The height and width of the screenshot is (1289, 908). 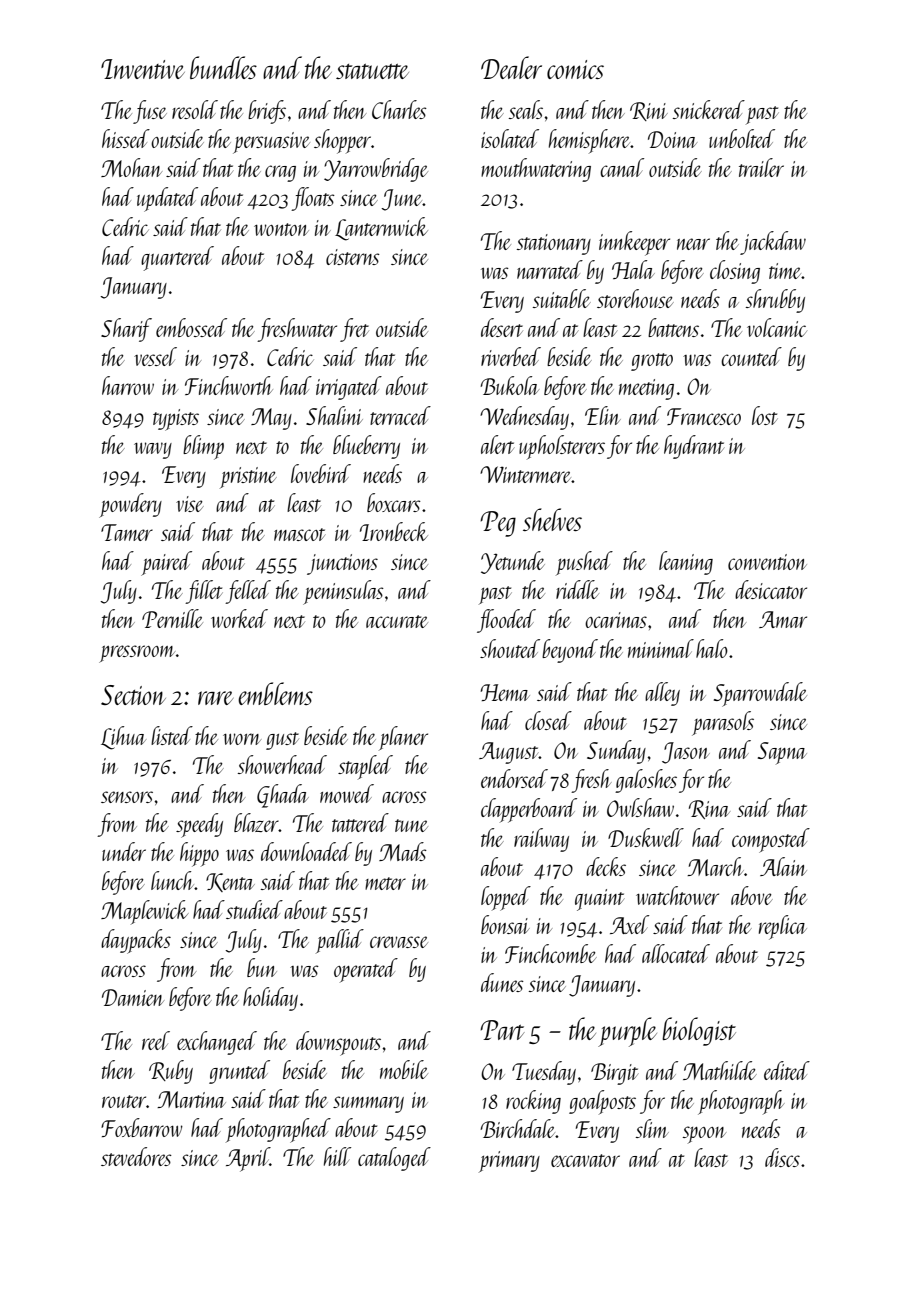 What do you see at coordinates (126, 330) in the screenshot?
I see `Sharif` at bounding box center [126, 330].
